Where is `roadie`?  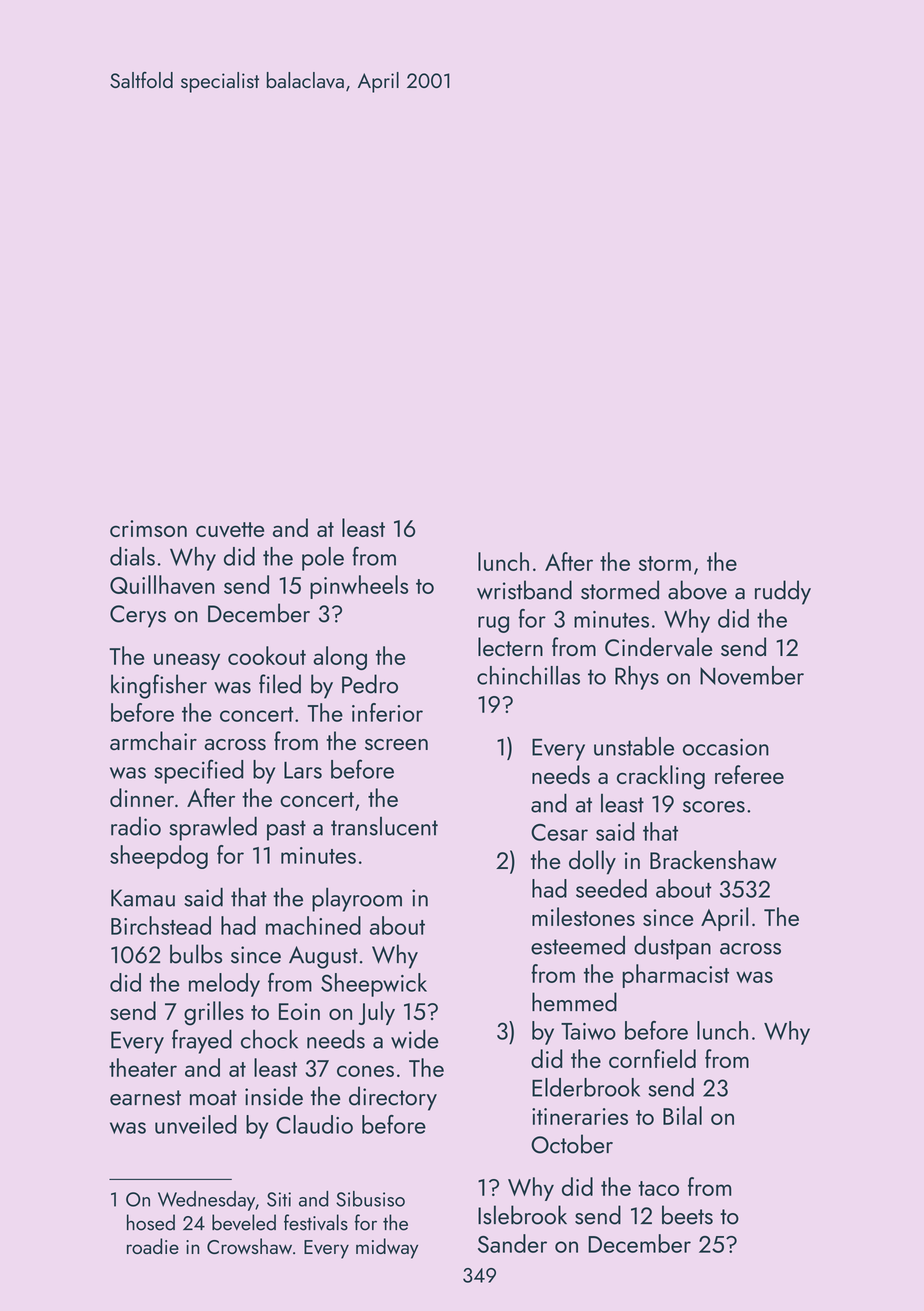 roadie is located at coordinates (153, 1246).
